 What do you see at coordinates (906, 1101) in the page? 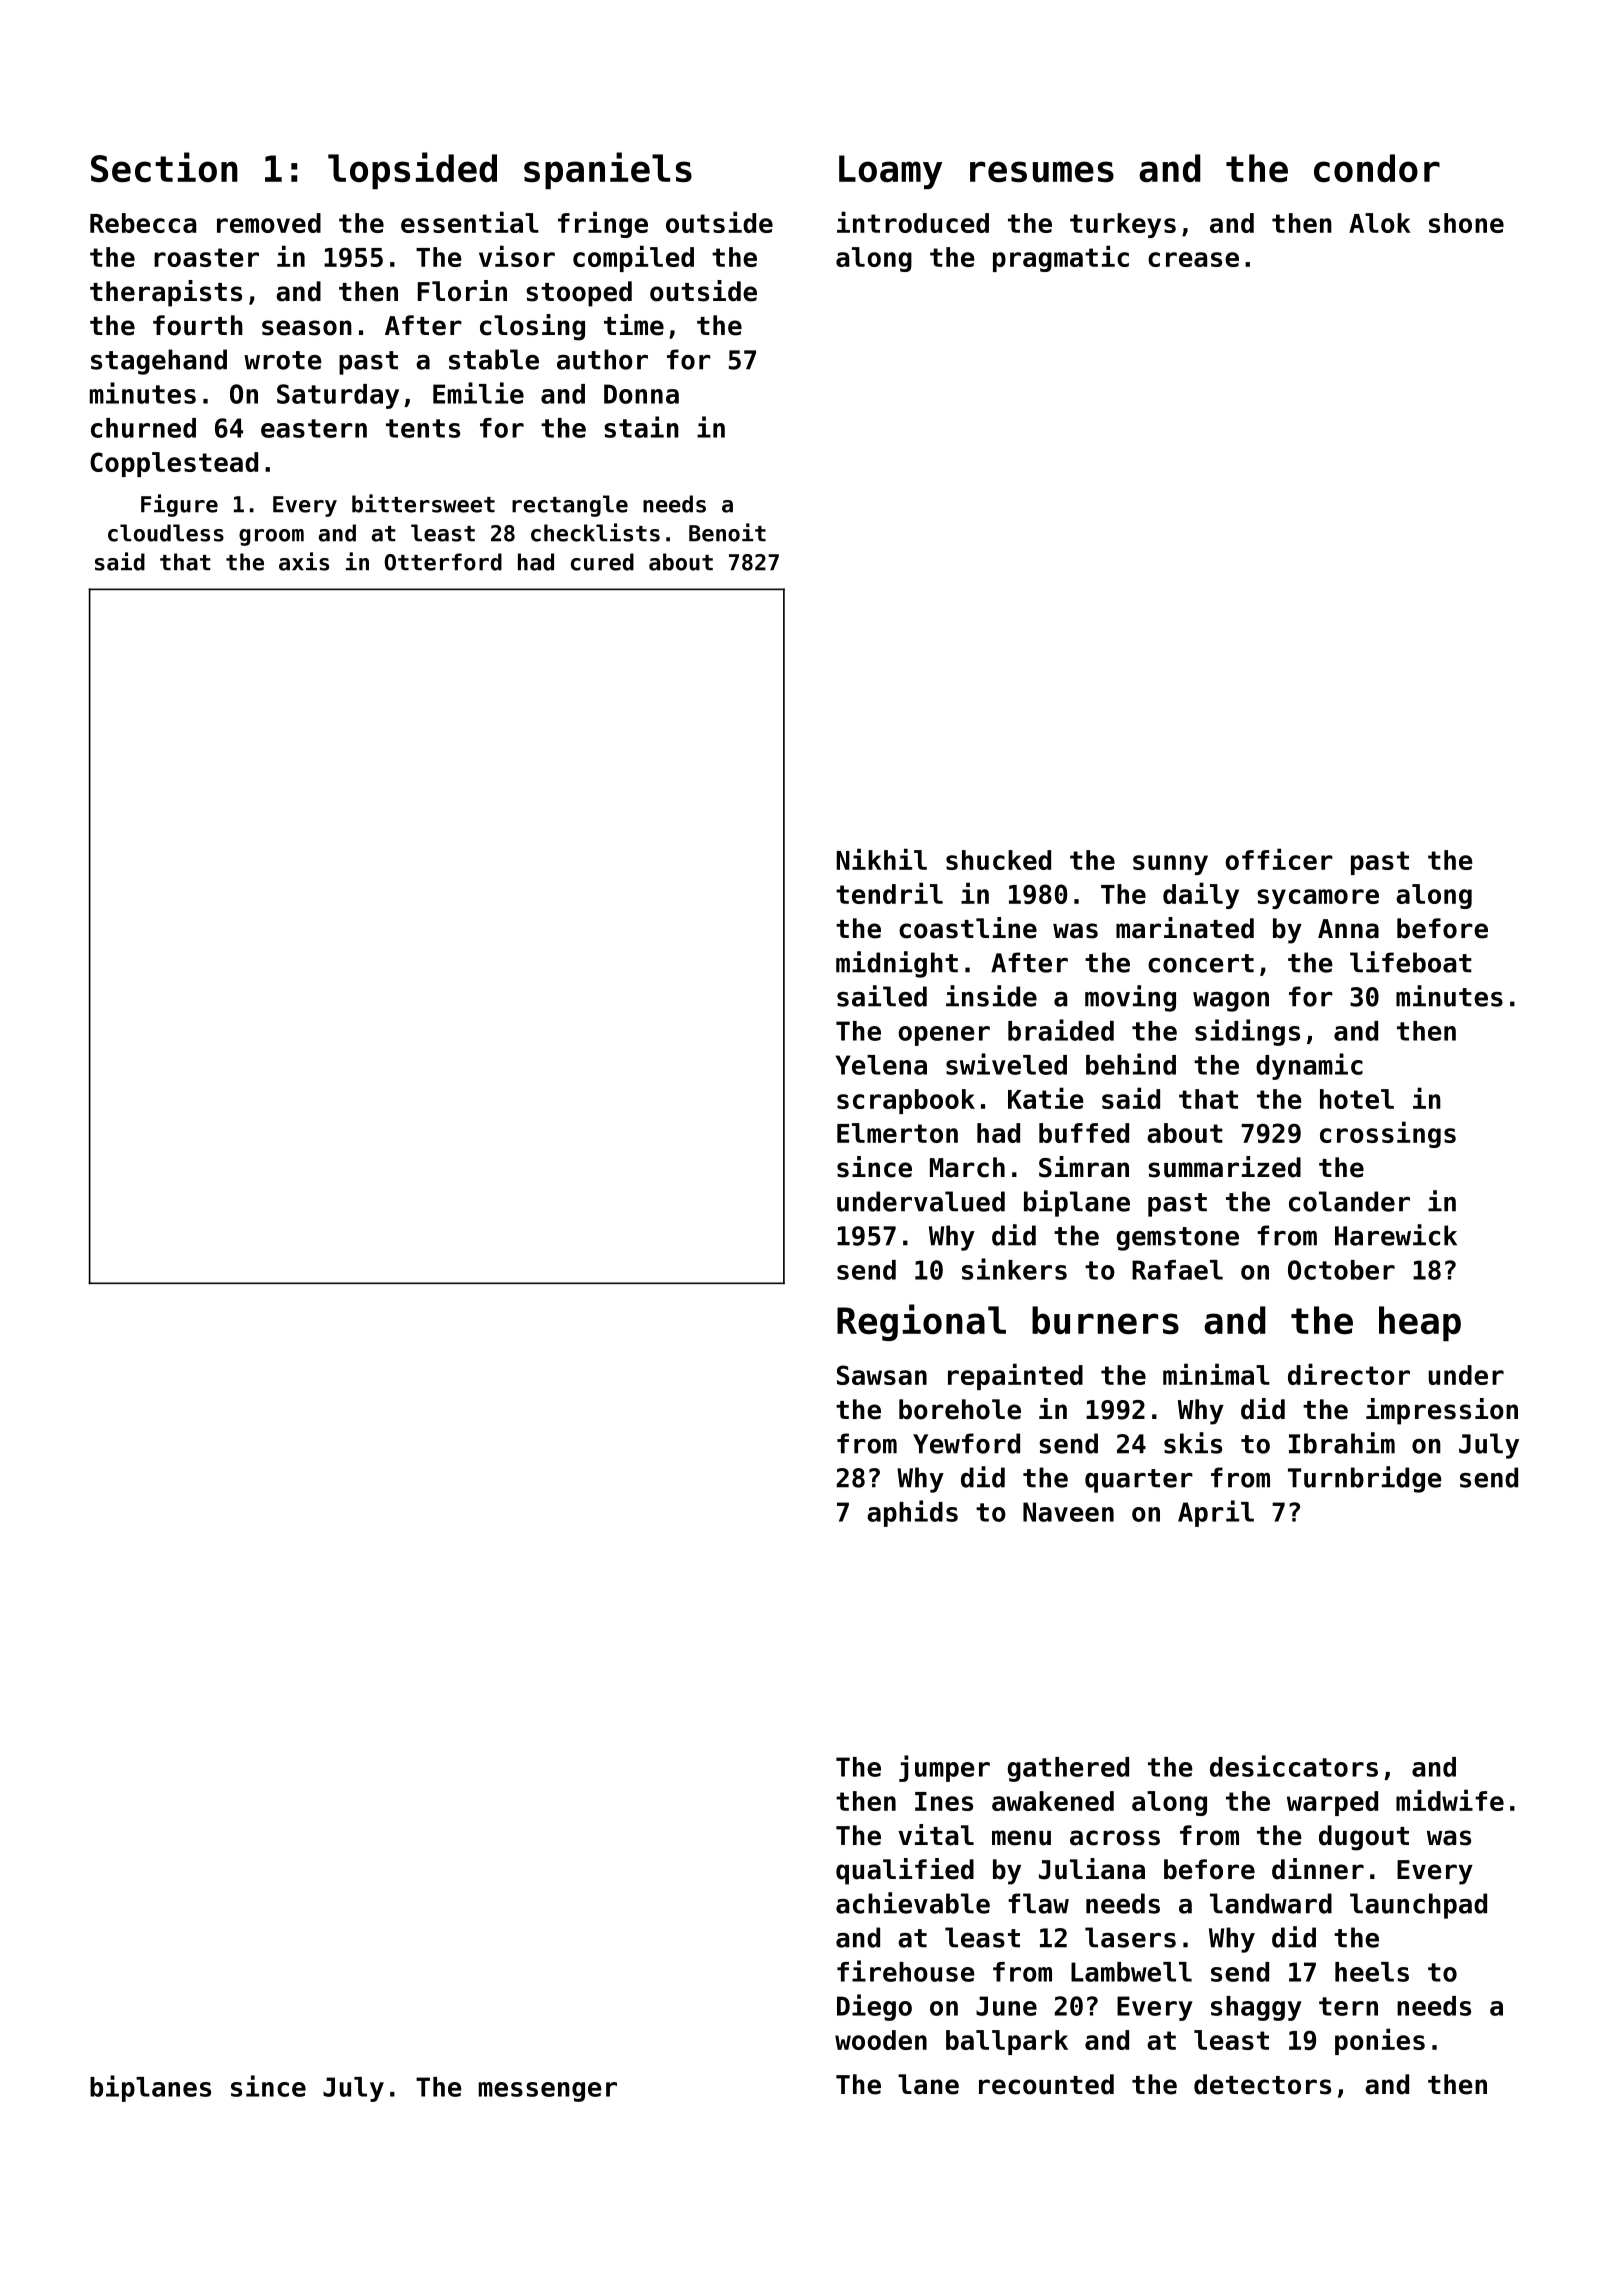
I see `scrapbook` at bounding box center [906, 1101].
